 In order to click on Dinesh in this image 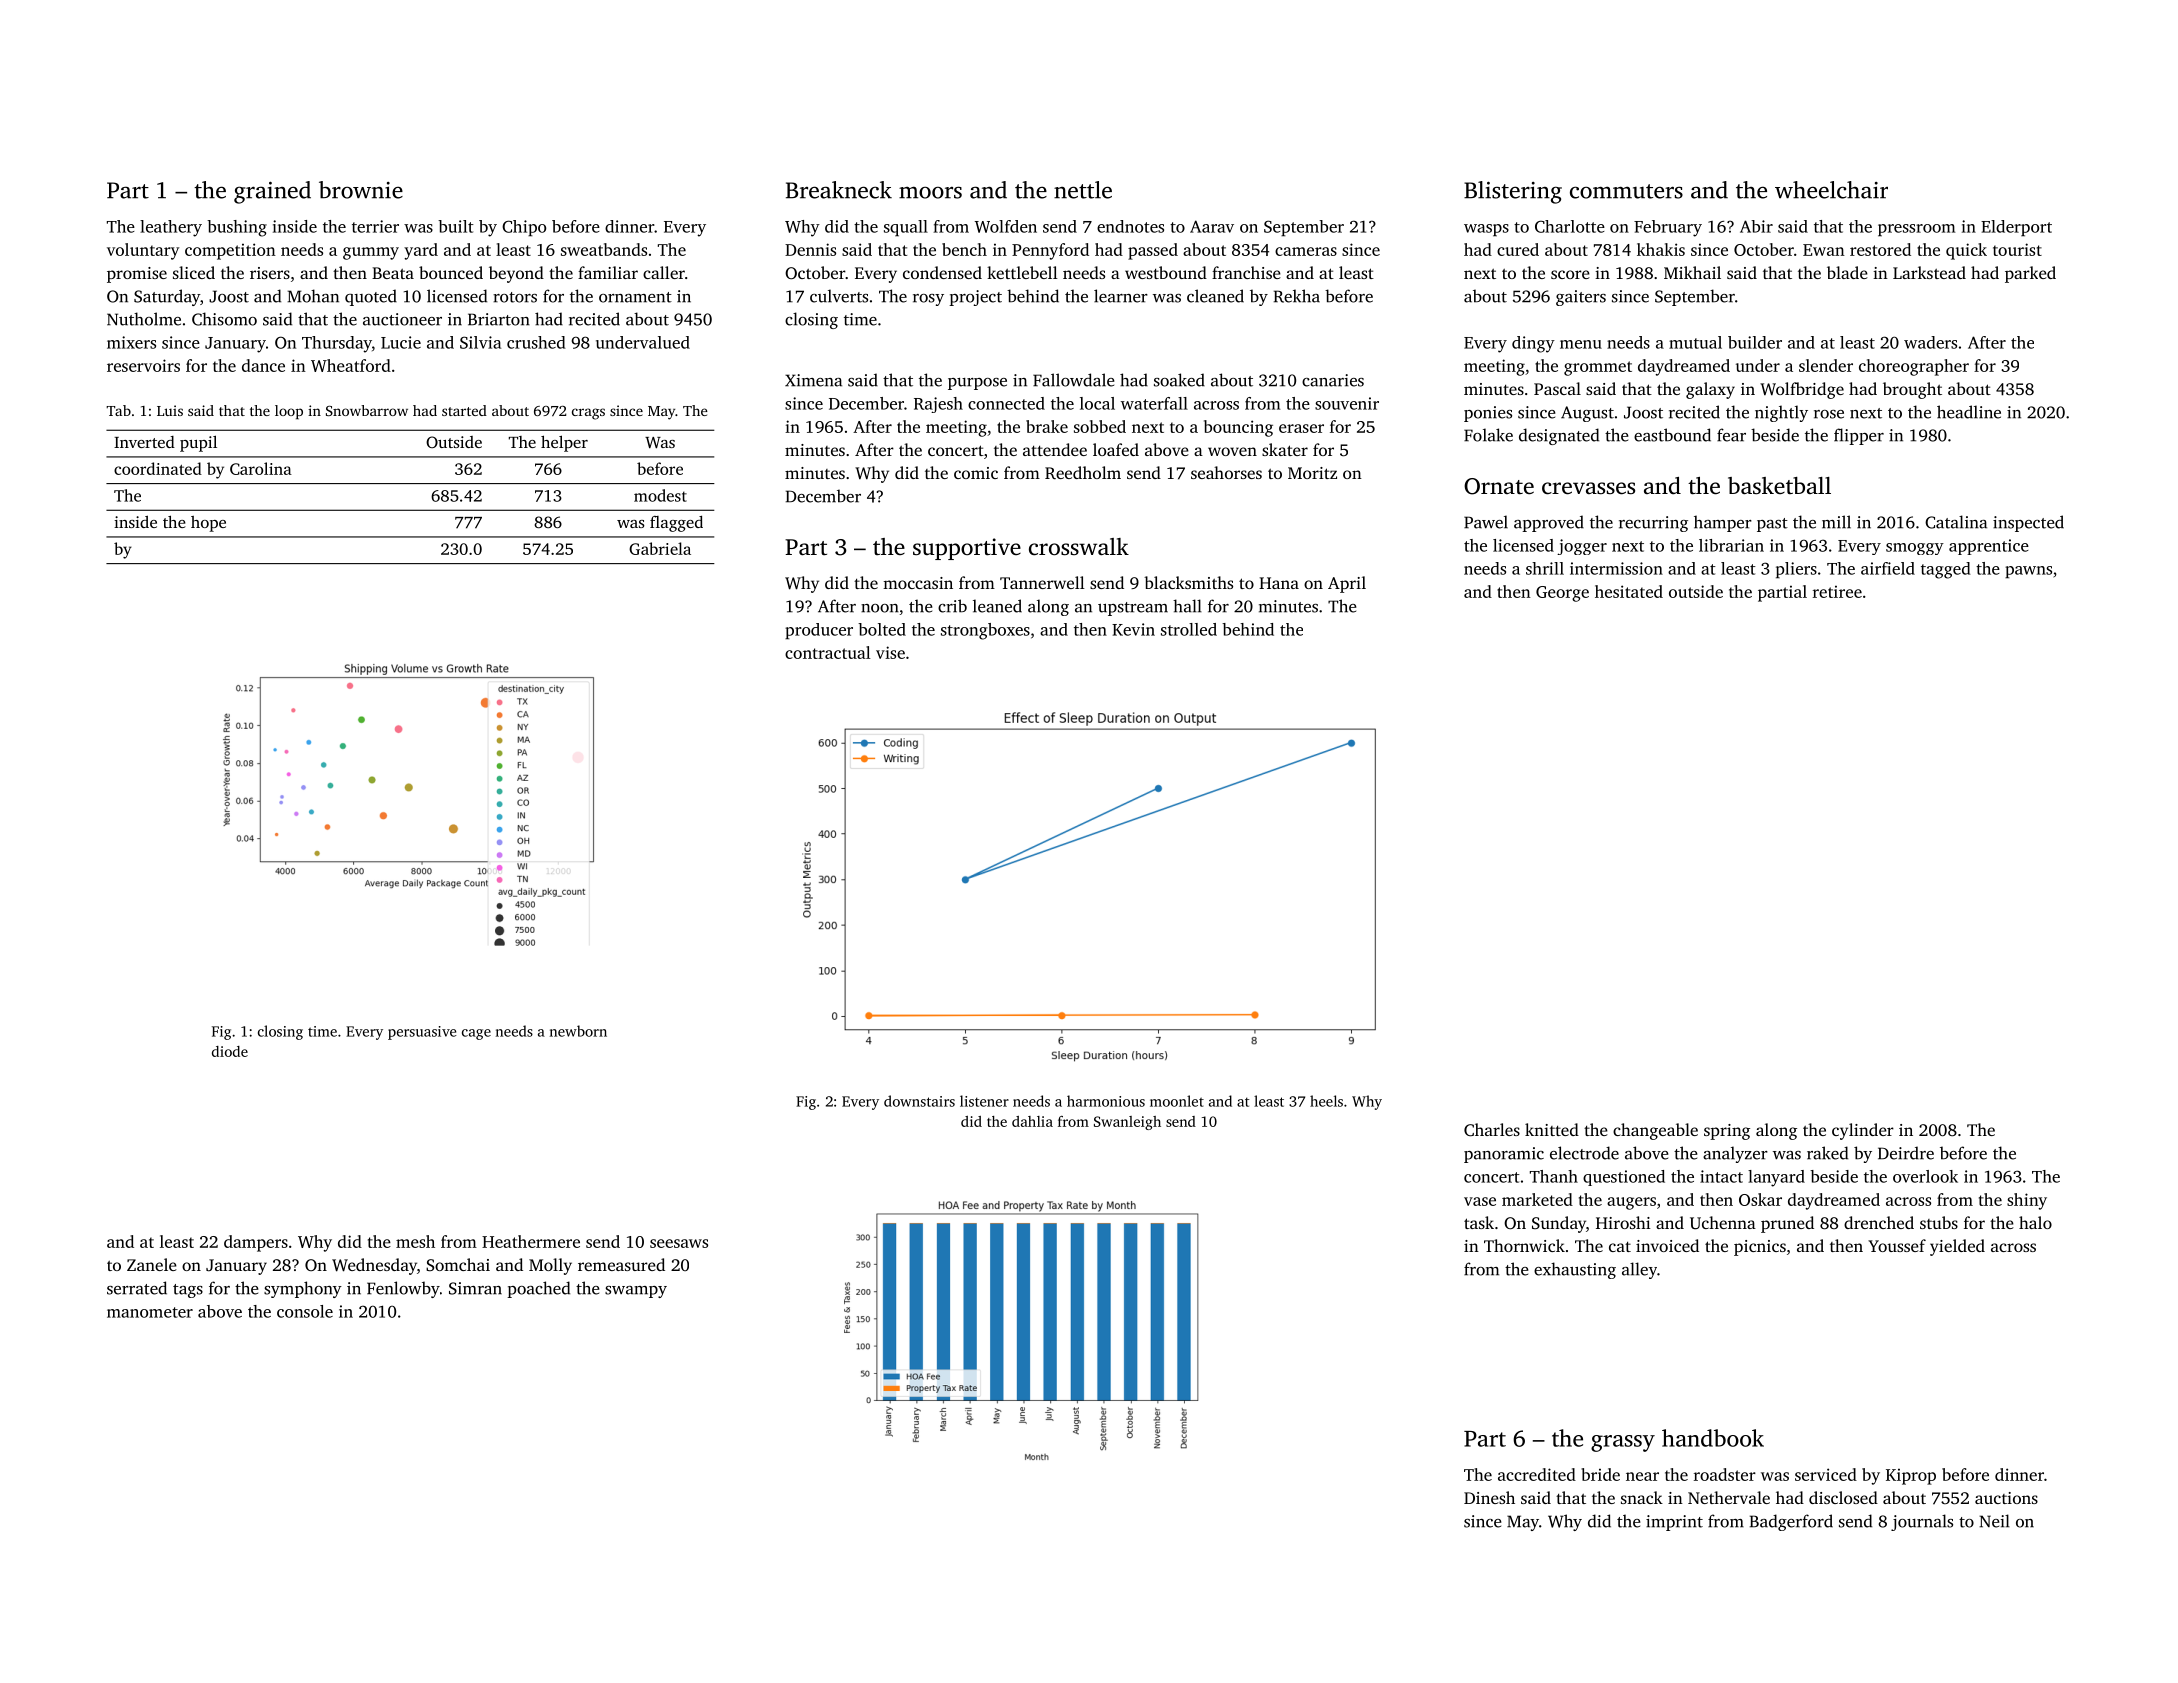, I will do `click(1489, 1497)`.
